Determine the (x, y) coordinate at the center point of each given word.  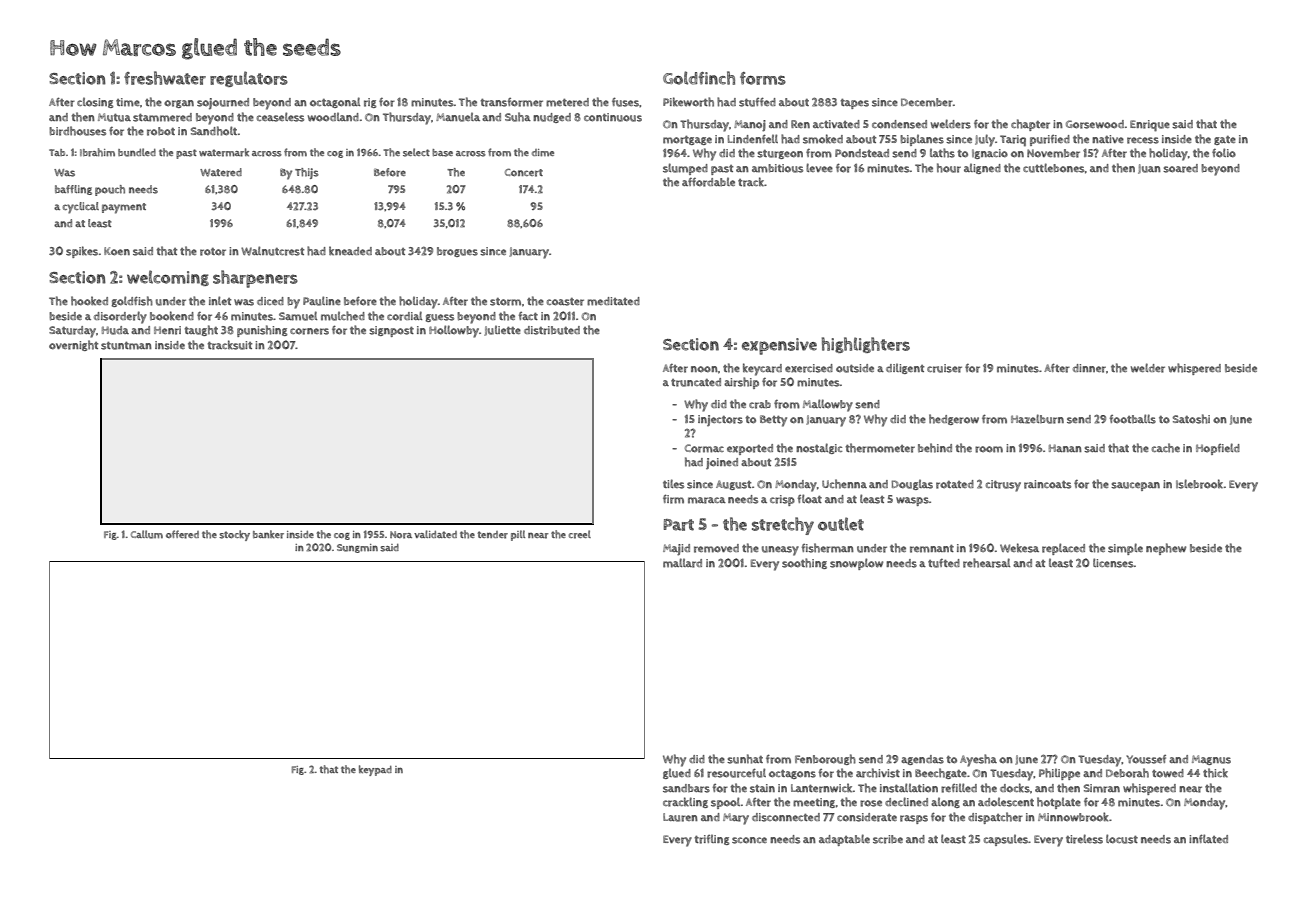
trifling (712, 839)
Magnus (1211, 760)
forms (763, 78)
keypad (375, 770)
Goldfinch (699, 78)
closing (95, 102)
